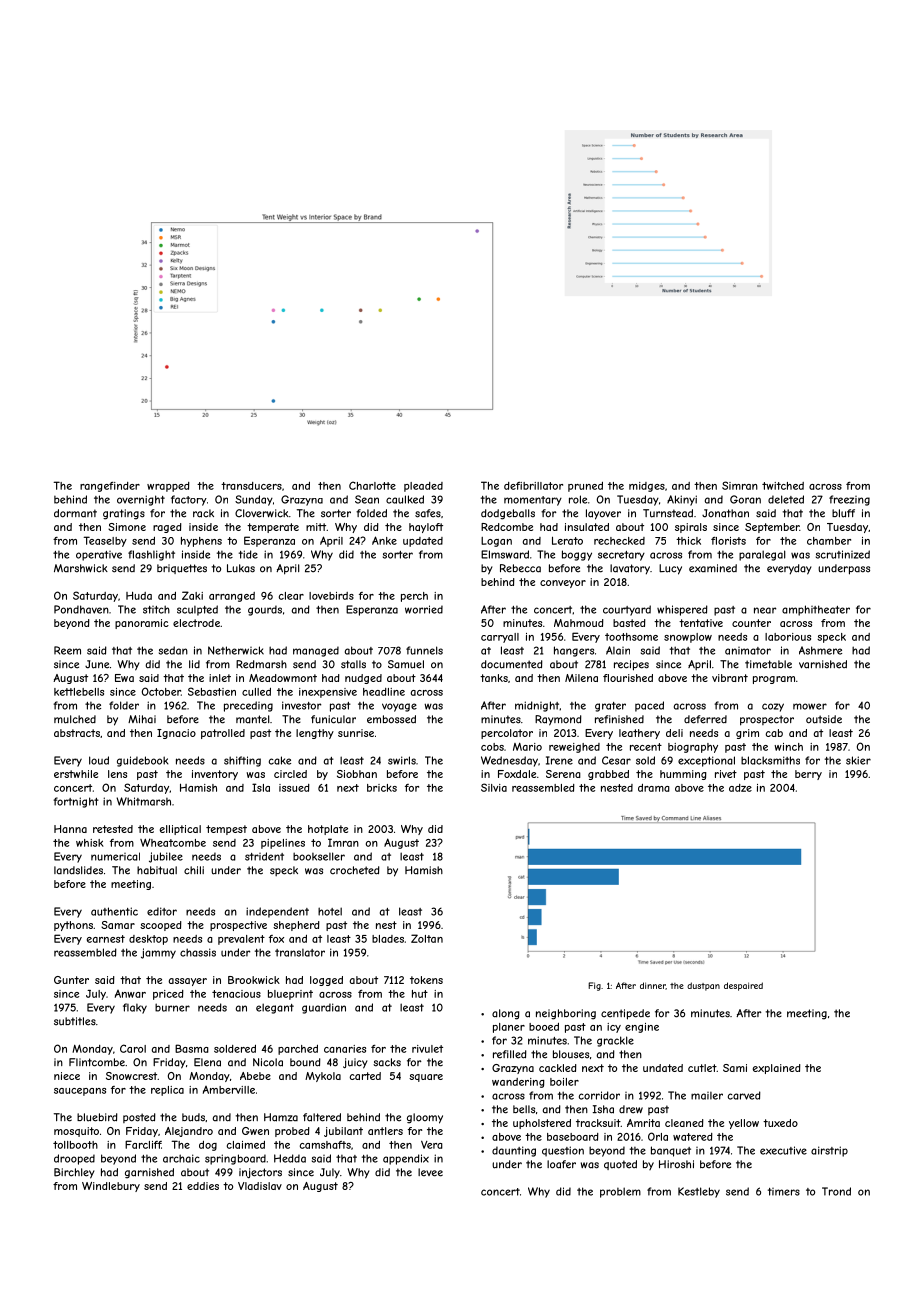  Describe the element at coordinates (208, 1146) in the document. I see `dog` at that location.
